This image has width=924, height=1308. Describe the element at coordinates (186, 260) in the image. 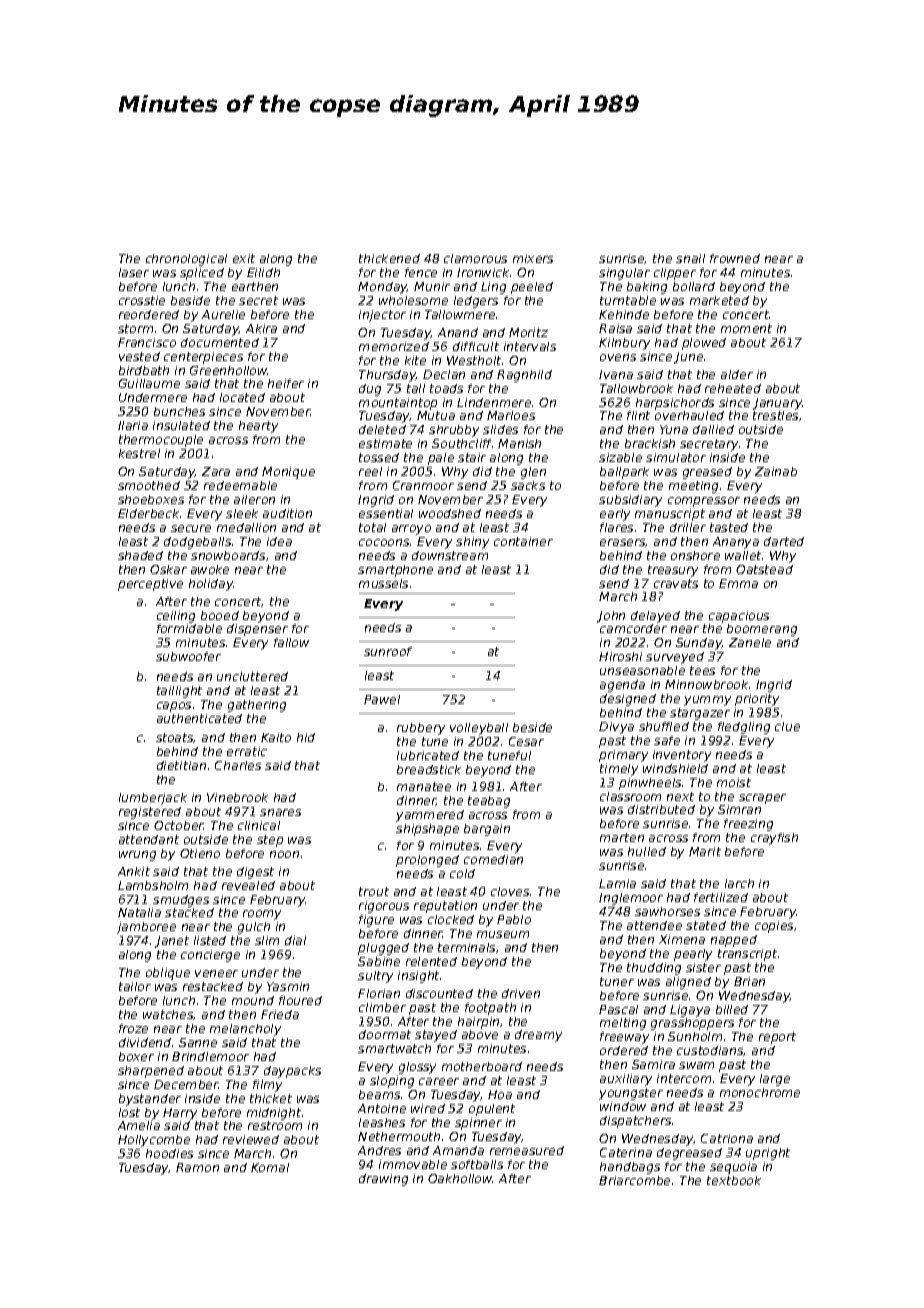

I see `chronological` at that location.
